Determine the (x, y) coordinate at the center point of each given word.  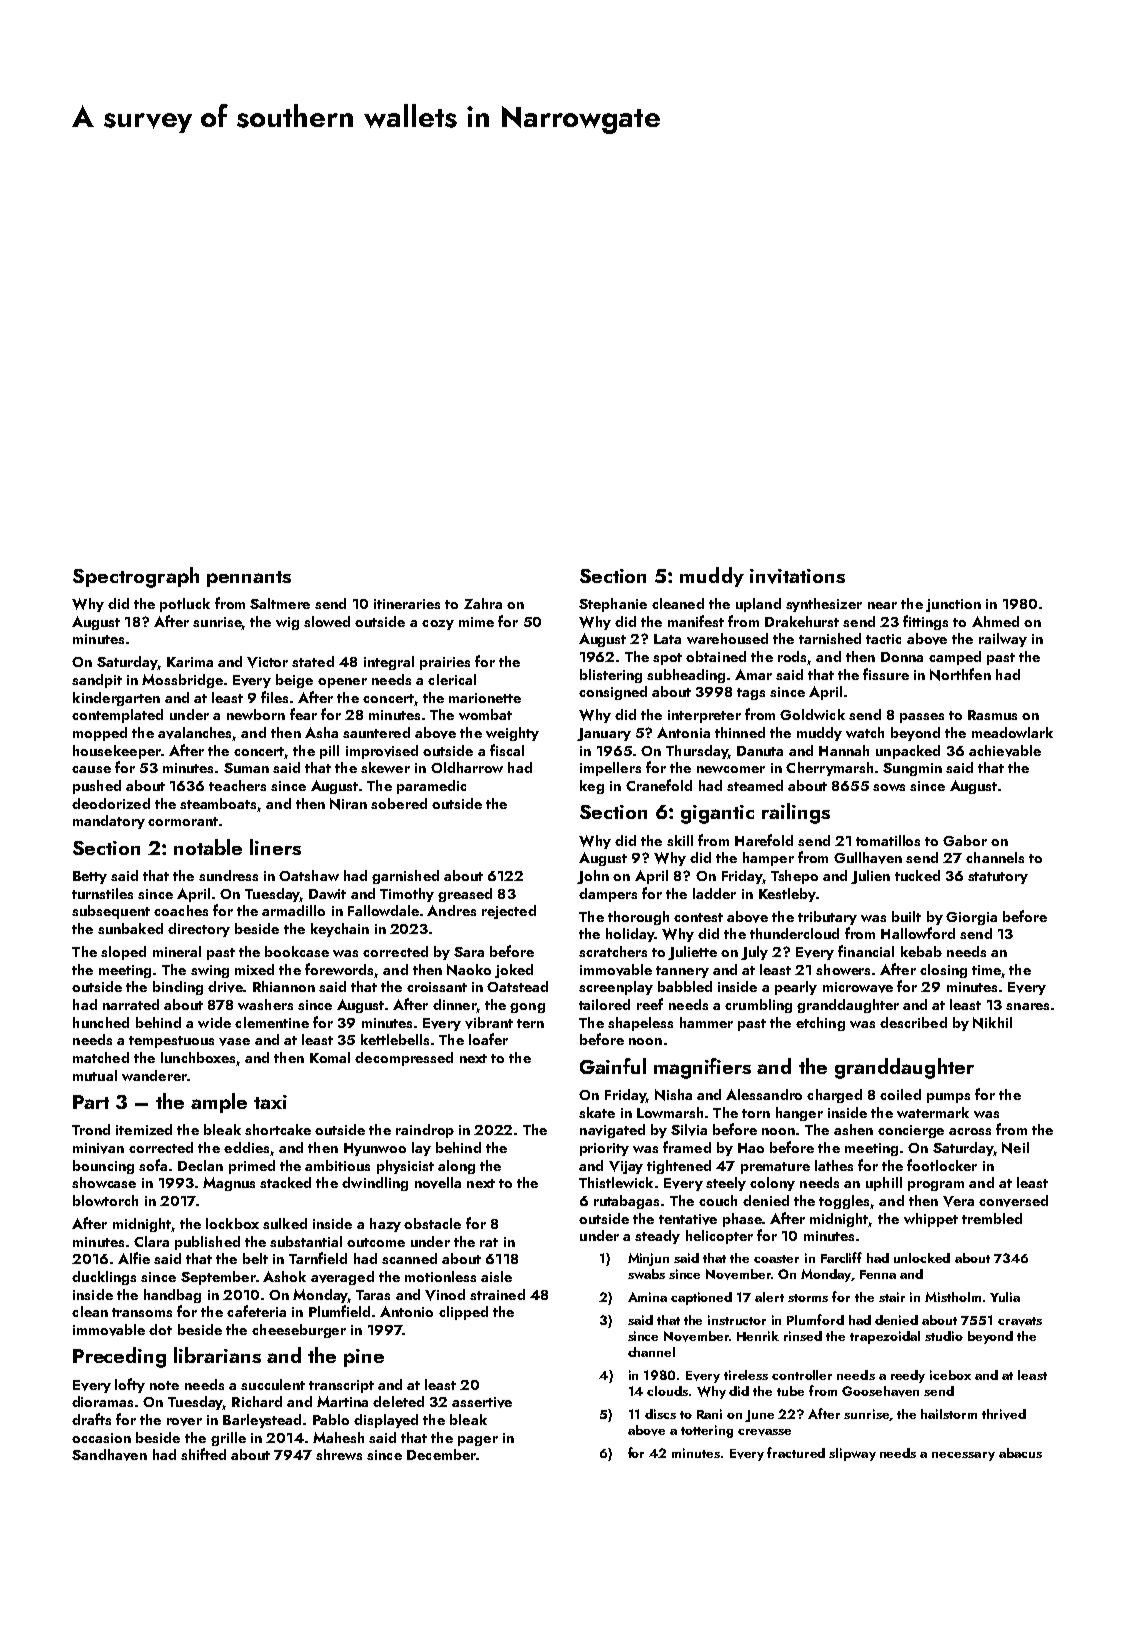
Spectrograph (136, 577)
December (441, 1454)
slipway (852, 1454)
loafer (488, 1039)
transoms (142, 1312)
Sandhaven (109, 1455)
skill (680, 840)
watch (865, 732)
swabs (646, 1274)
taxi (270, 1102)
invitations (797, 576)
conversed (1013, 1201)
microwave (858, 987)
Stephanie (613, 605)
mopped (100, 734)
